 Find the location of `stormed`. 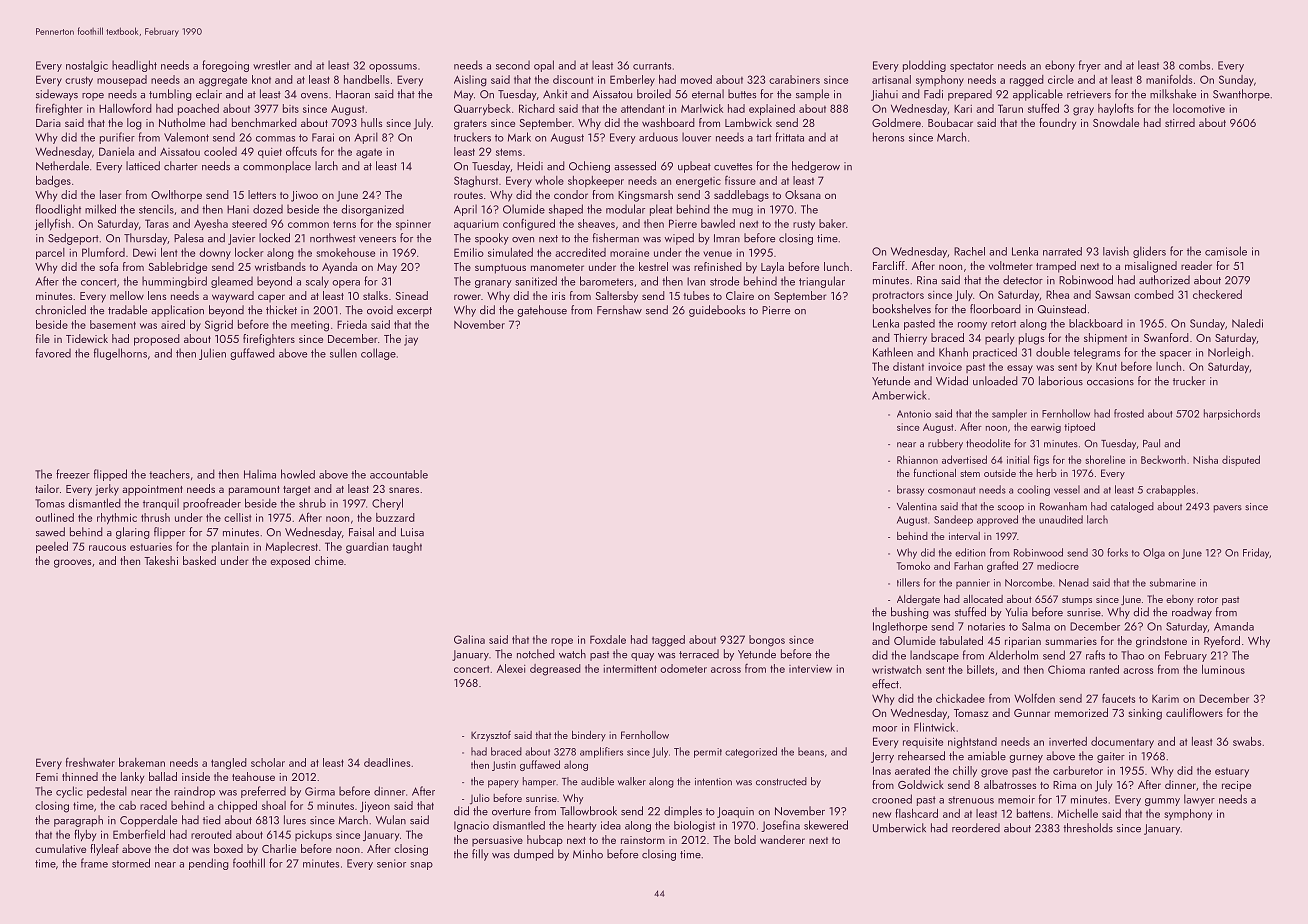

stormed is located at coordinates (131, 863).
